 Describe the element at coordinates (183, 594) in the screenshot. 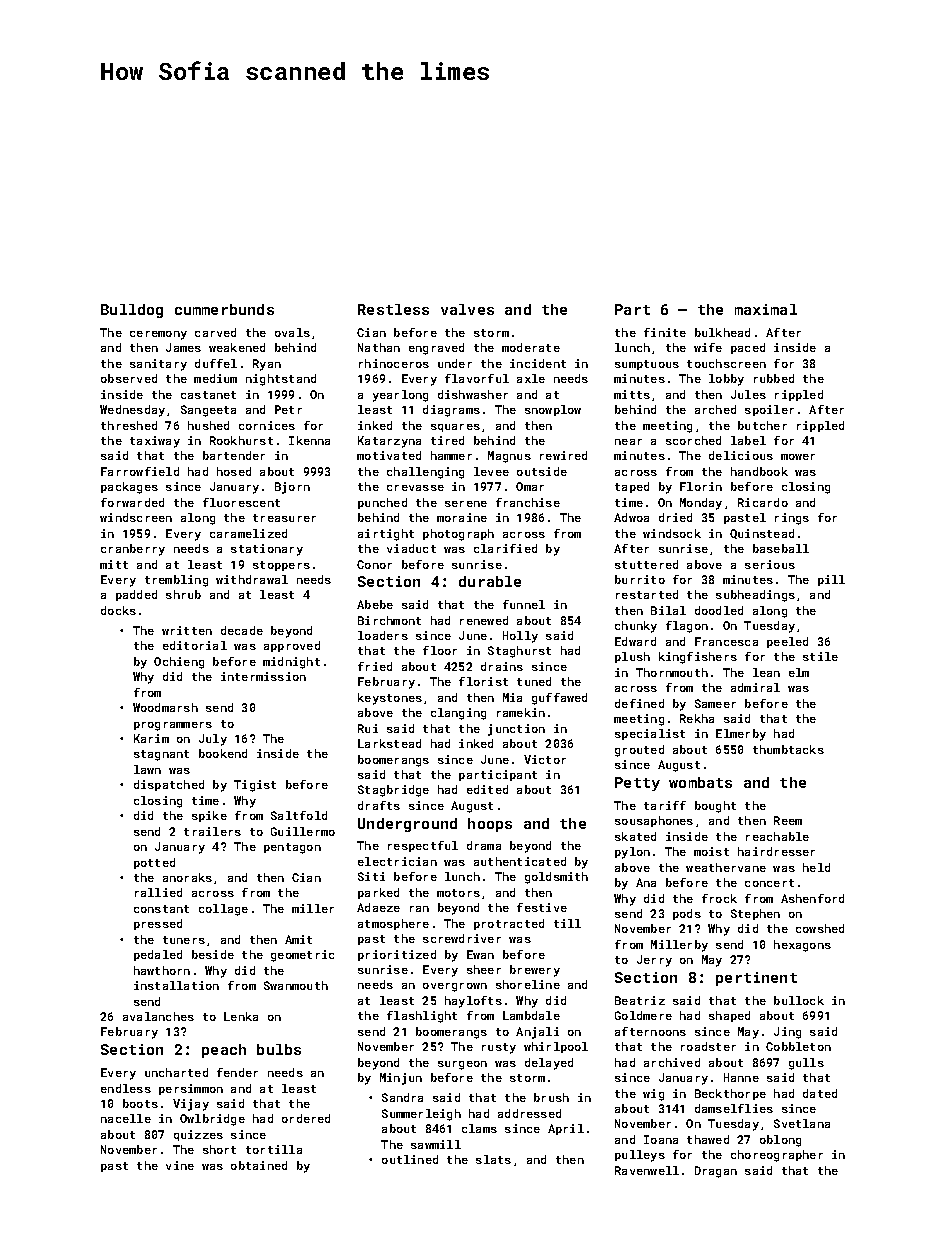

I see `shrub` at that location.
